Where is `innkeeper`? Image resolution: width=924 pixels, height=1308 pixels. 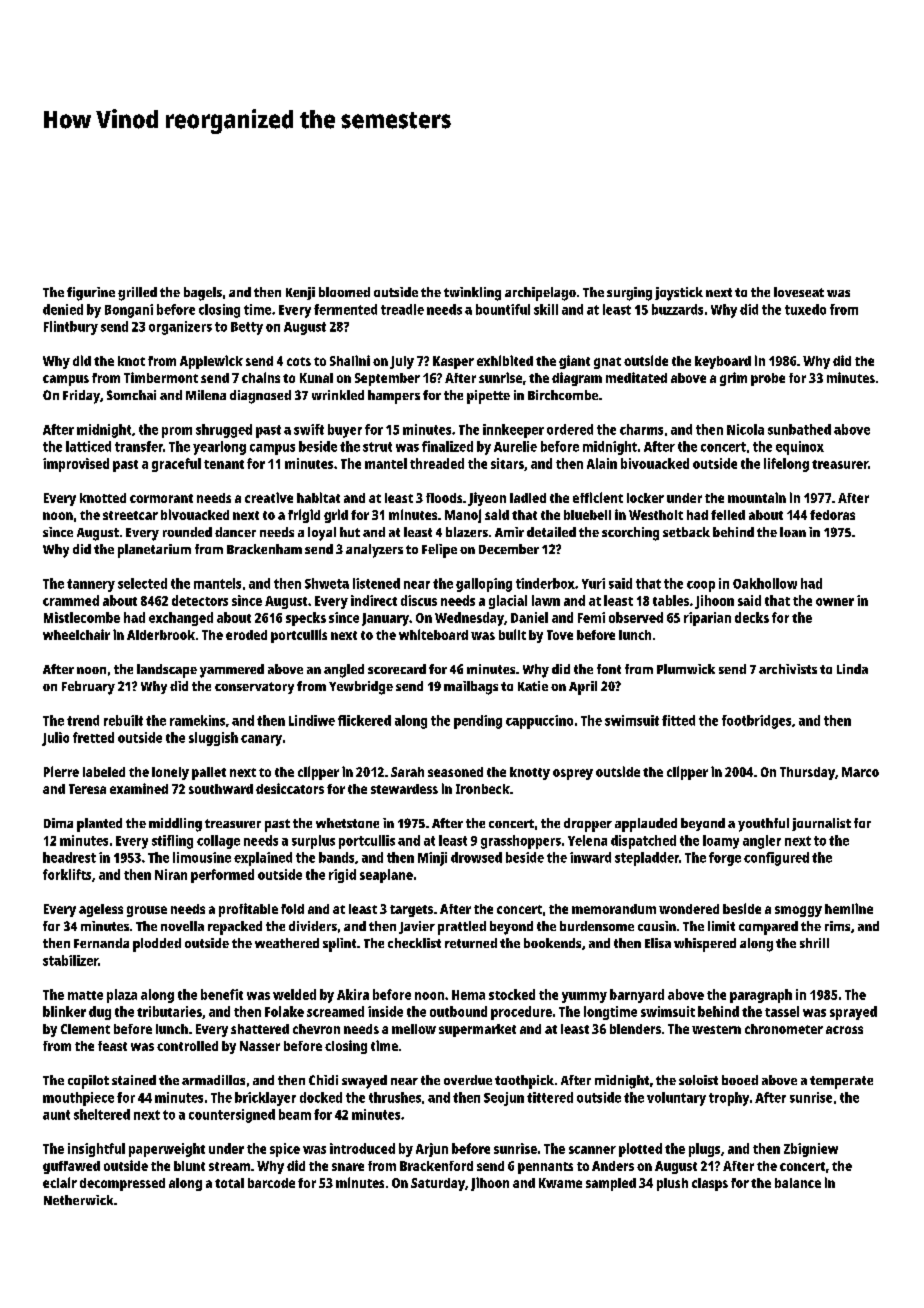 innkeeper is located at coordinates (513, 431).
